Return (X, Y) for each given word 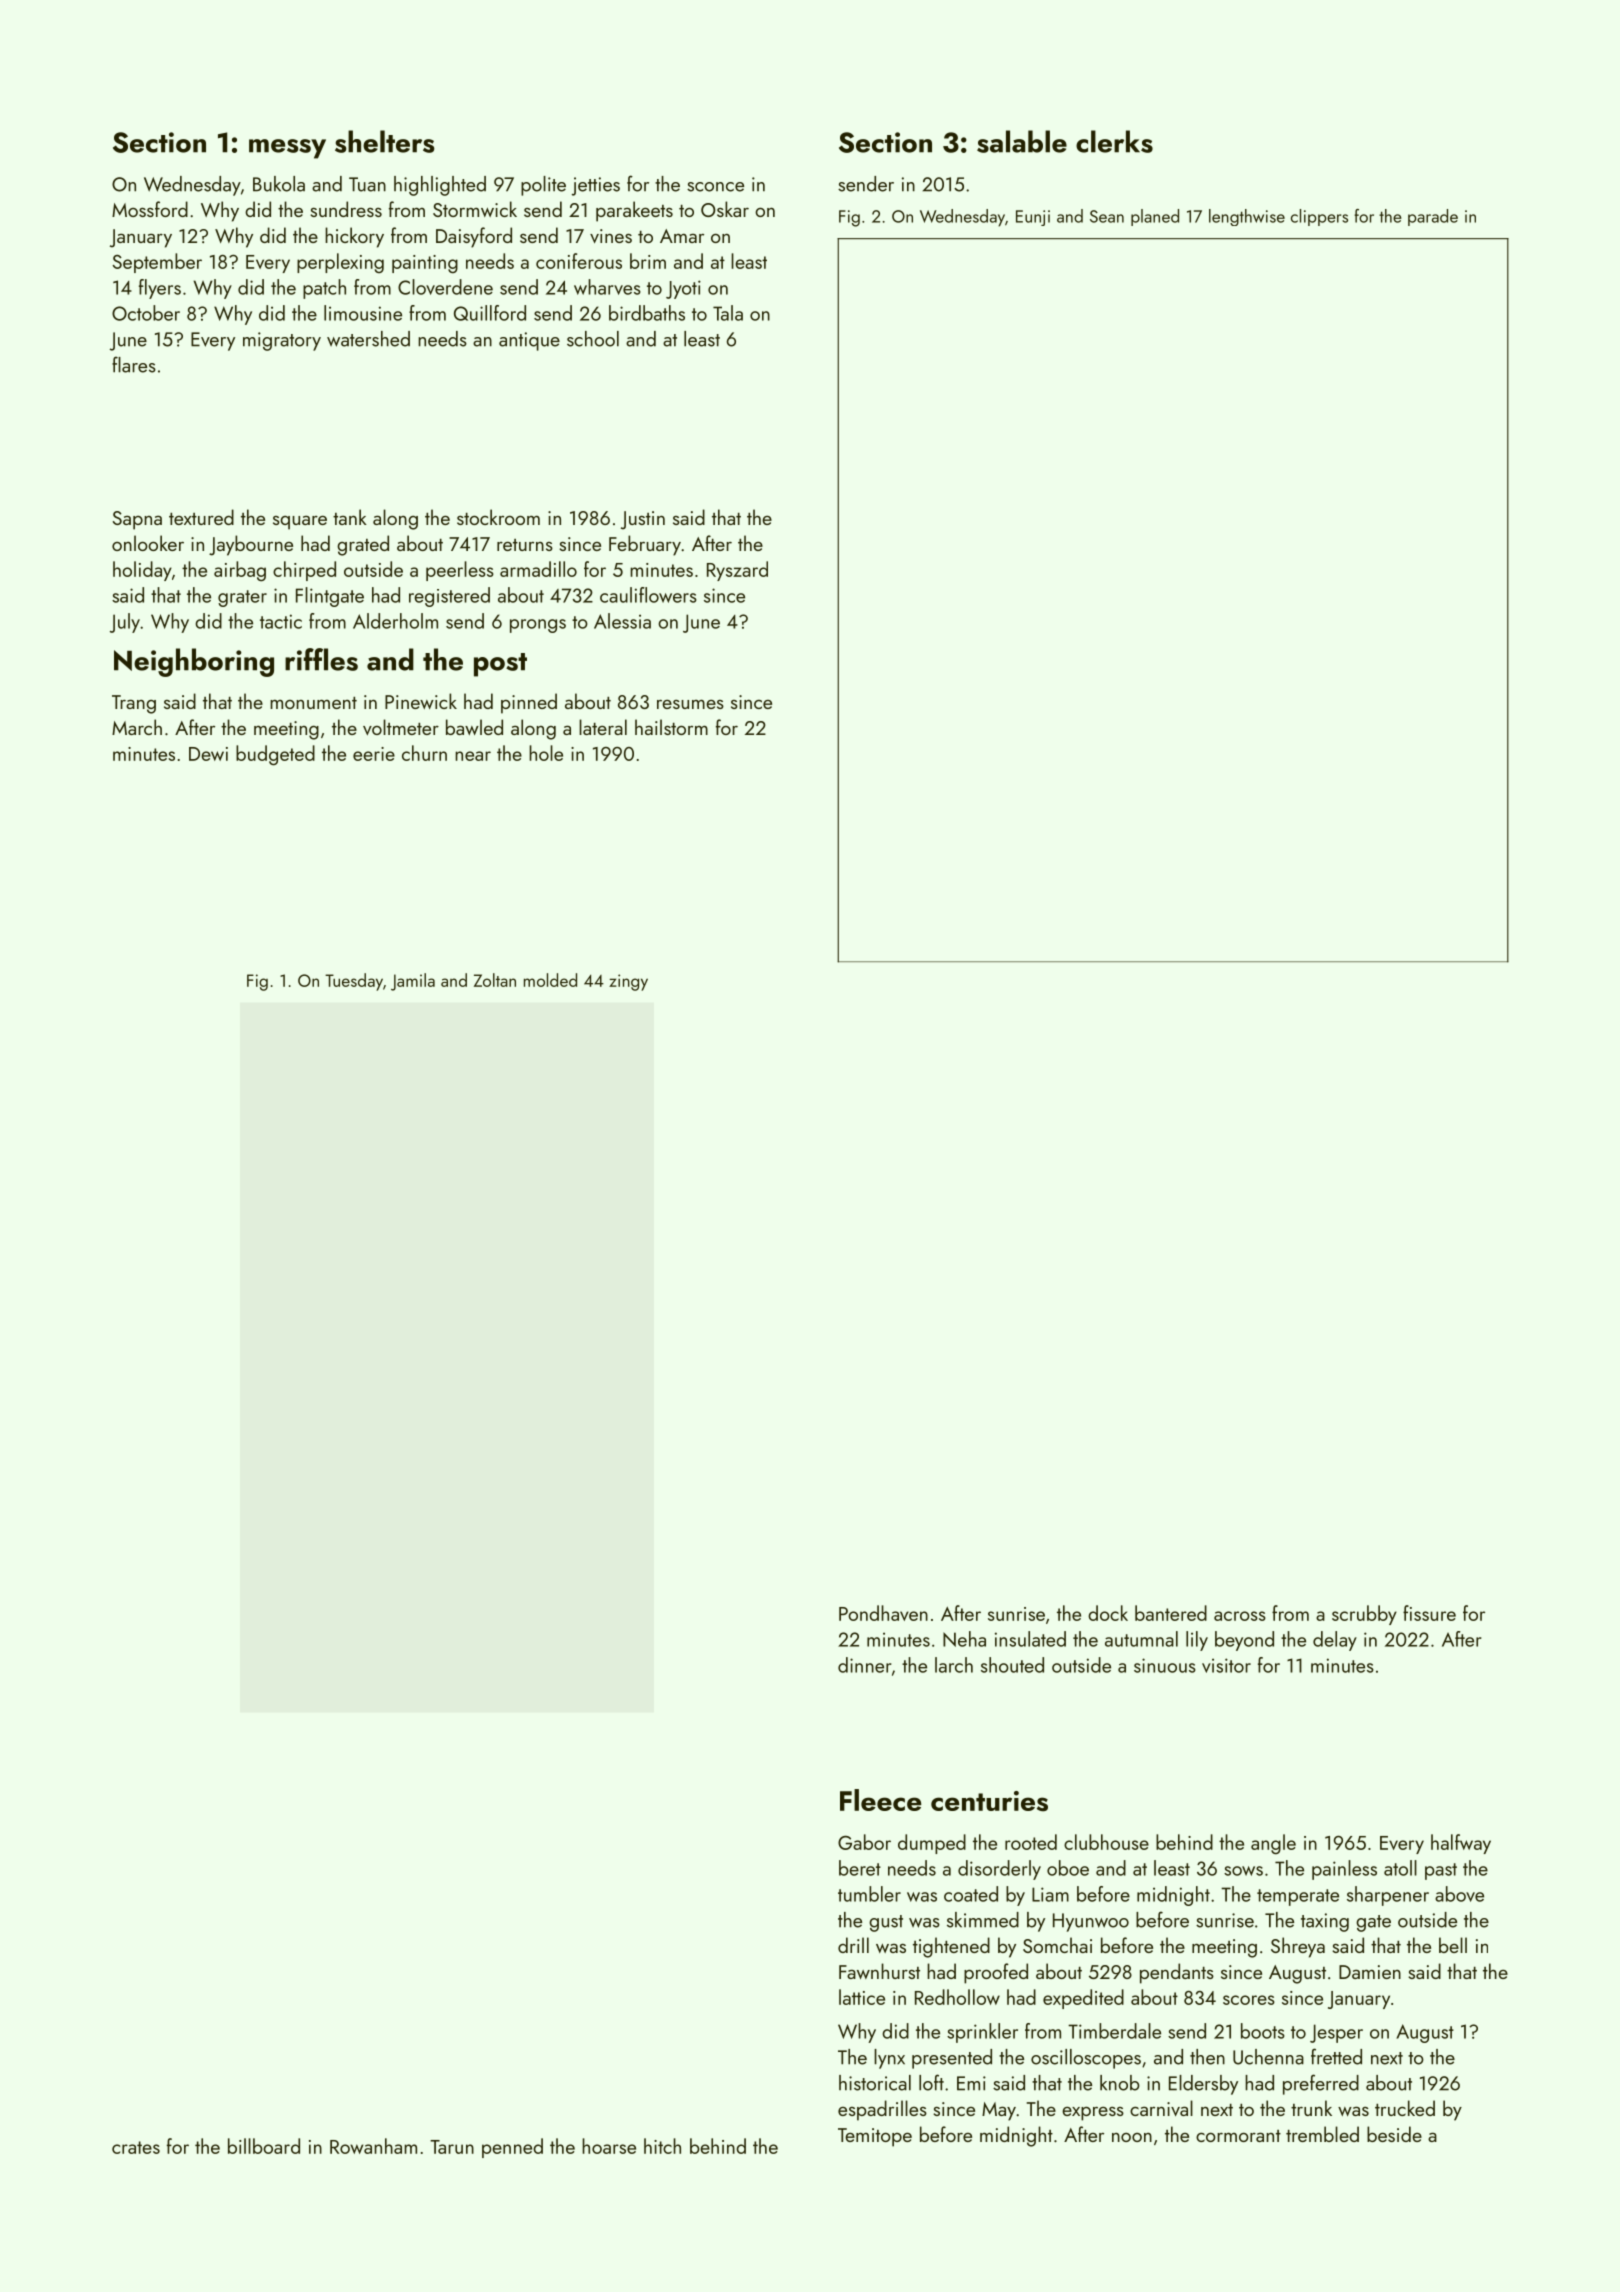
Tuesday (354, 982)
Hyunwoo (1091, 1922)
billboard (264, 2146)
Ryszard (737, 571)
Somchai (1057, 1945)
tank (350, 517)
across (1240, 1616)
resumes (690, 704)
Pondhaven (883, 1613)
